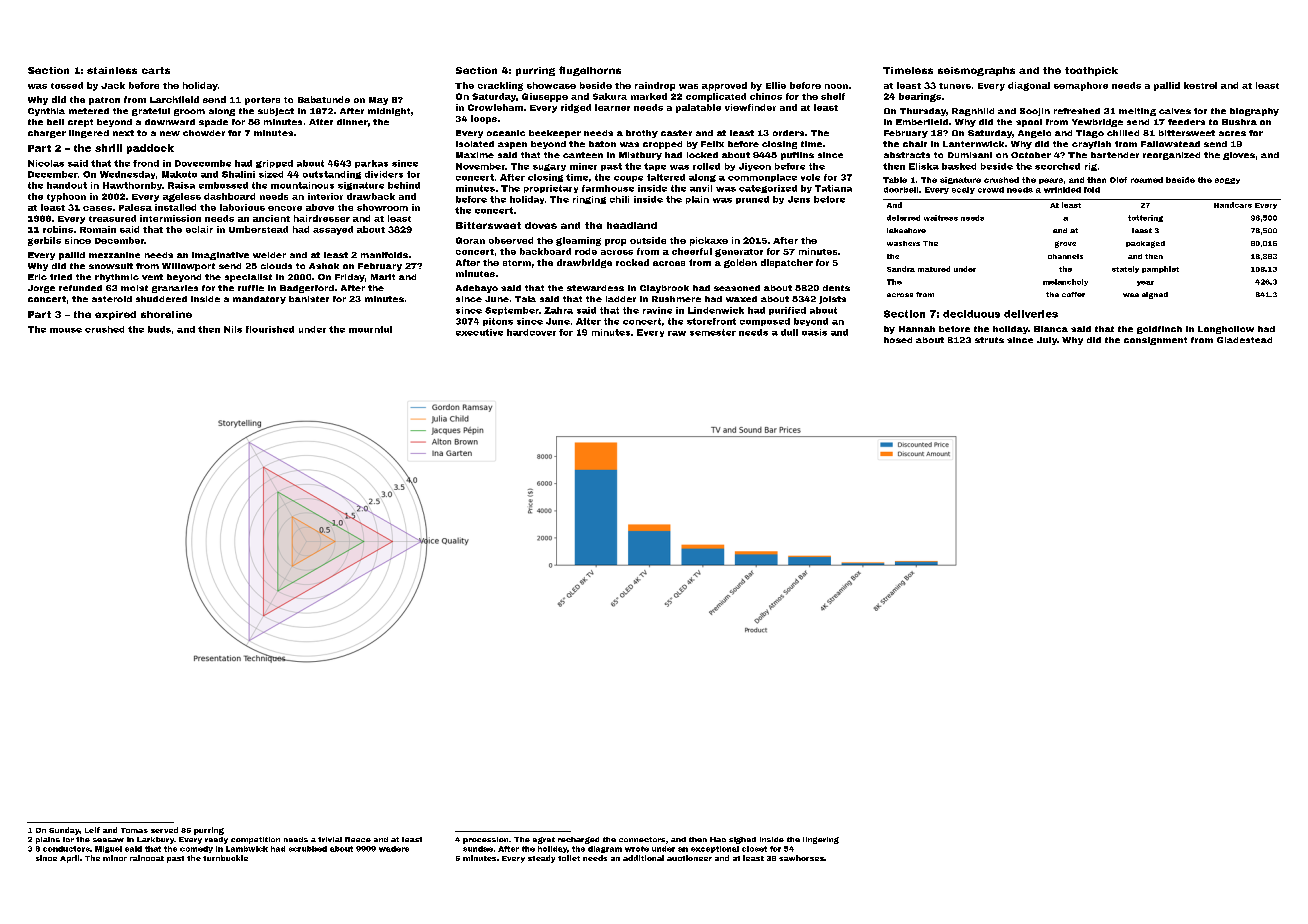  Describe the element at coordinates (1239, 156) in the screenshot. I see `gloves` at that location.
